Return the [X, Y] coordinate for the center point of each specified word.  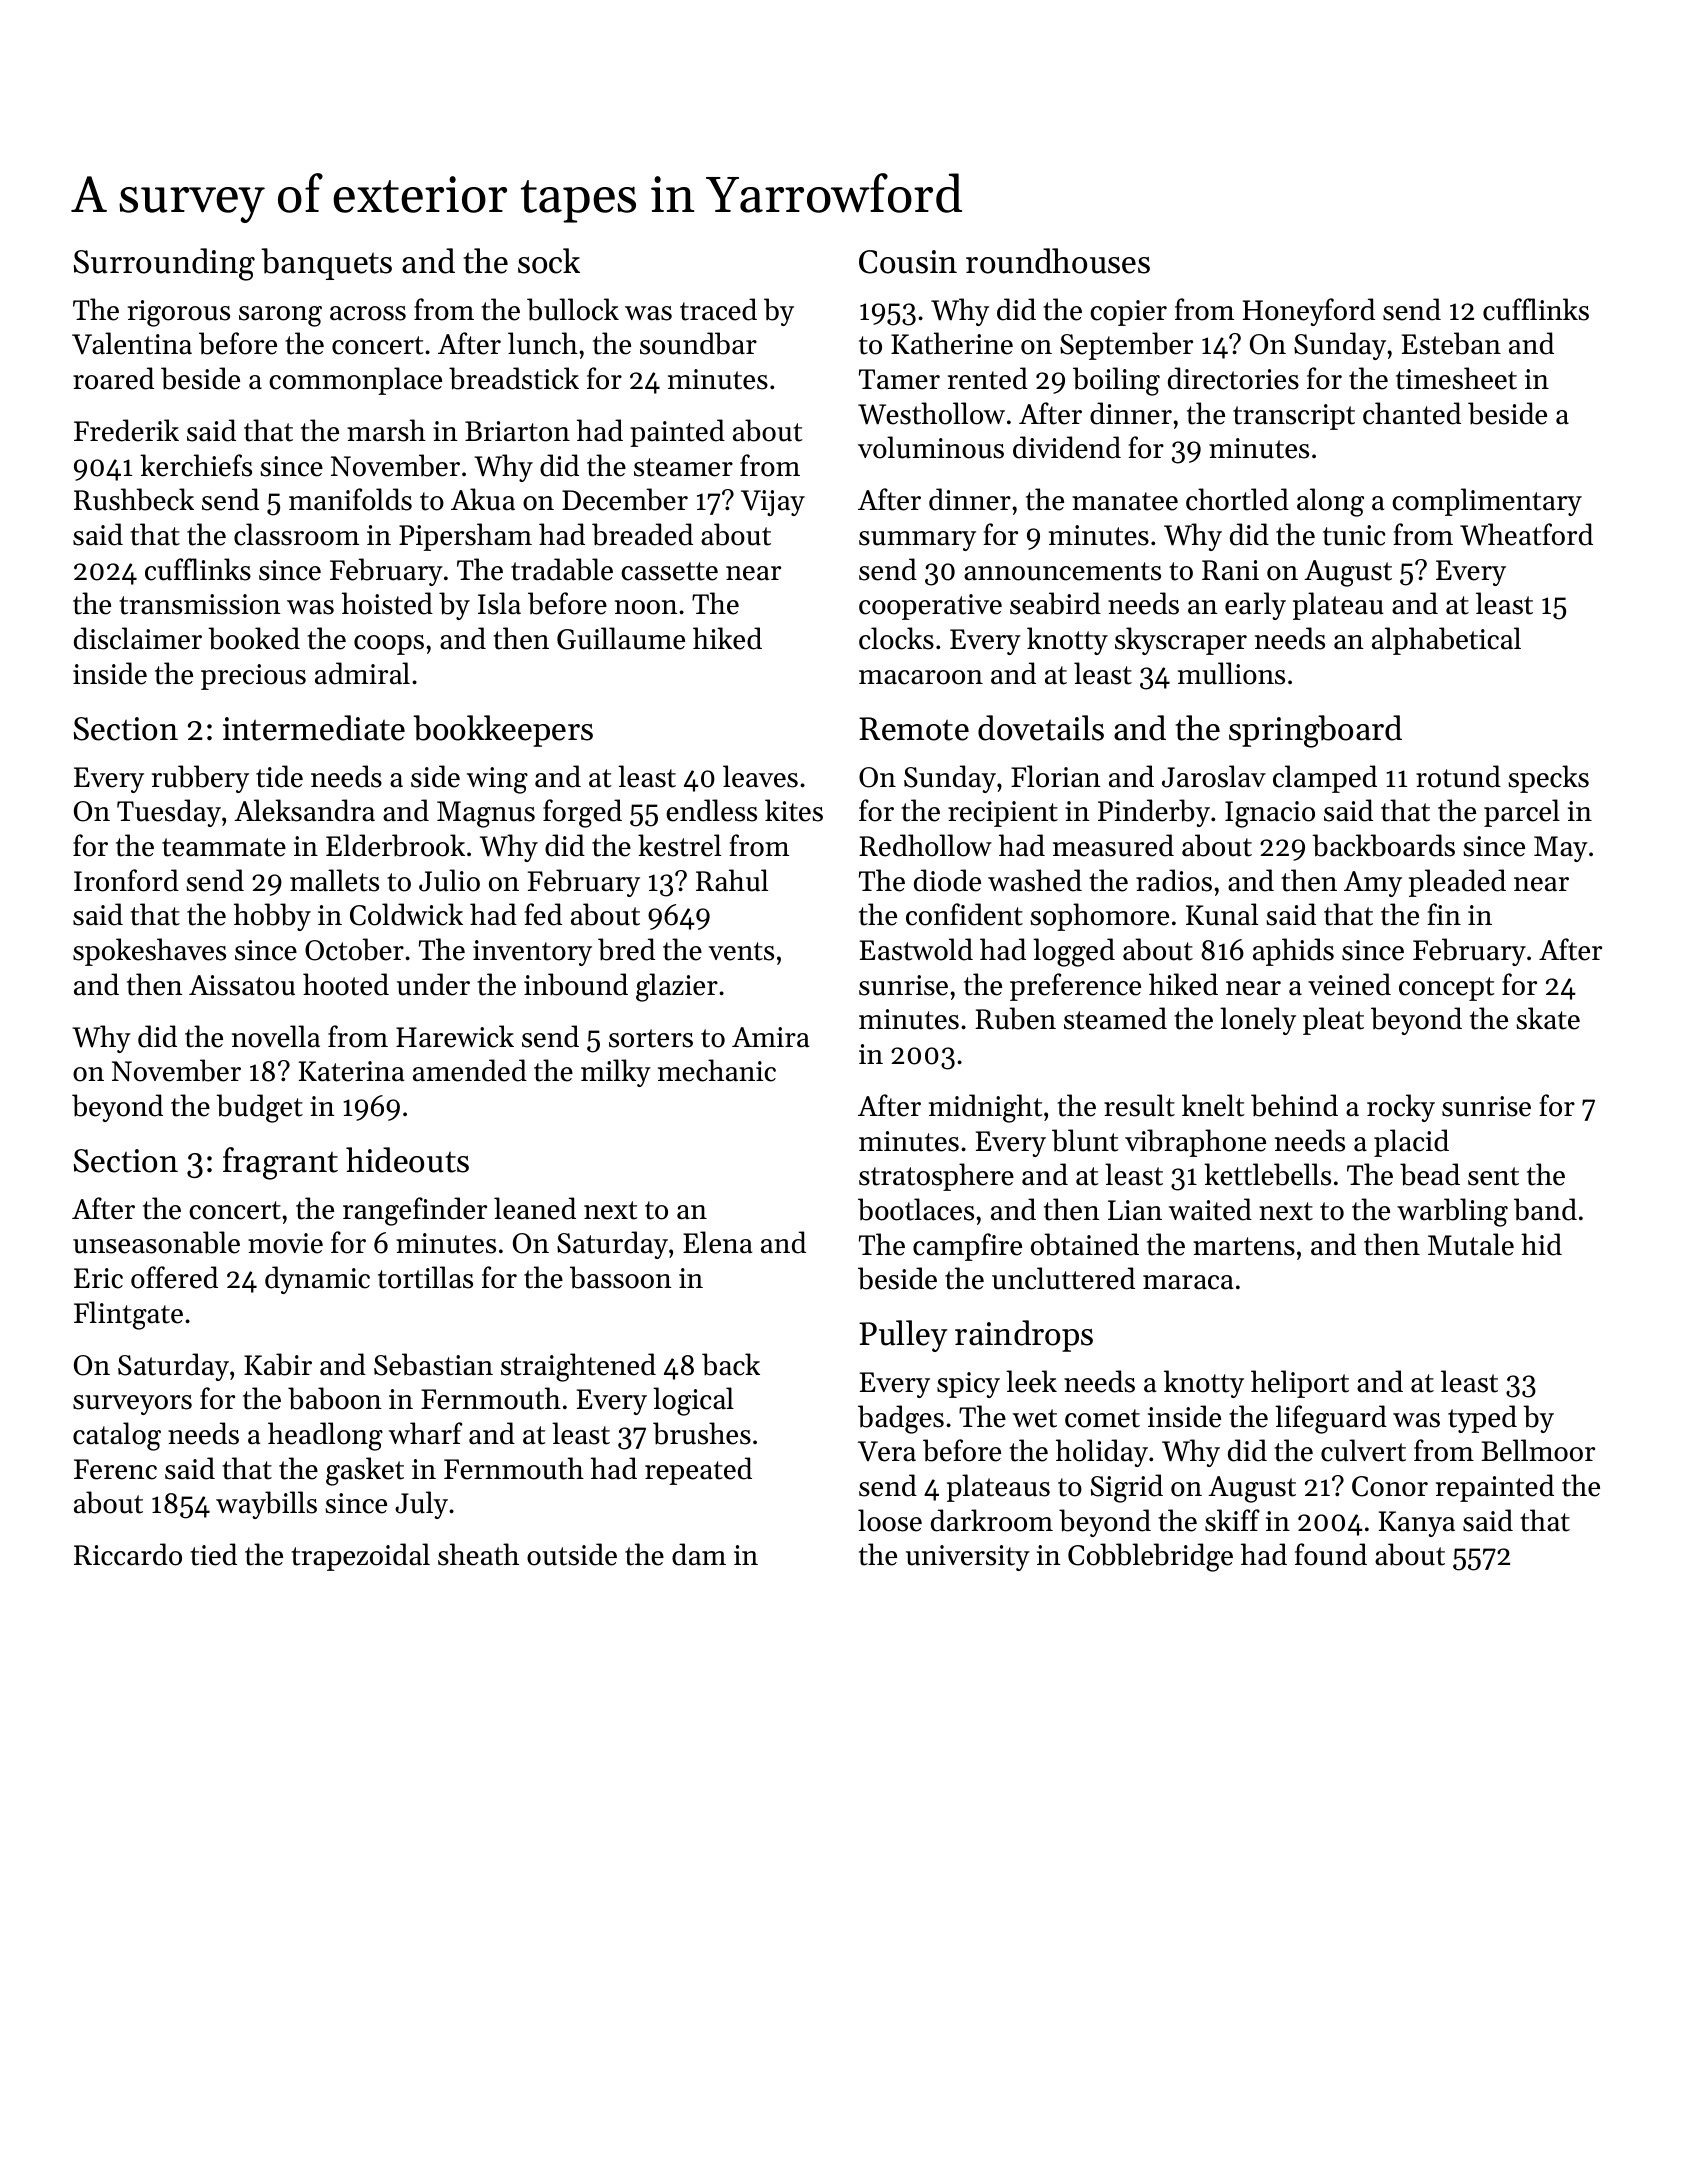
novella [276, 1036]
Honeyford [1309, 312]
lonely [1258, 1021]
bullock [573, 309]
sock [549, 261]
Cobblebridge [1150, 1557]
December [625, 499]
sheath [478, 1554]
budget [259, 1108]
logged [1074, 952]
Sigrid [1127, 1488]
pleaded [1457, 883]
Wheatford [1526, 534]
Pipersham [465, 537]
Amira [771, 1037]
